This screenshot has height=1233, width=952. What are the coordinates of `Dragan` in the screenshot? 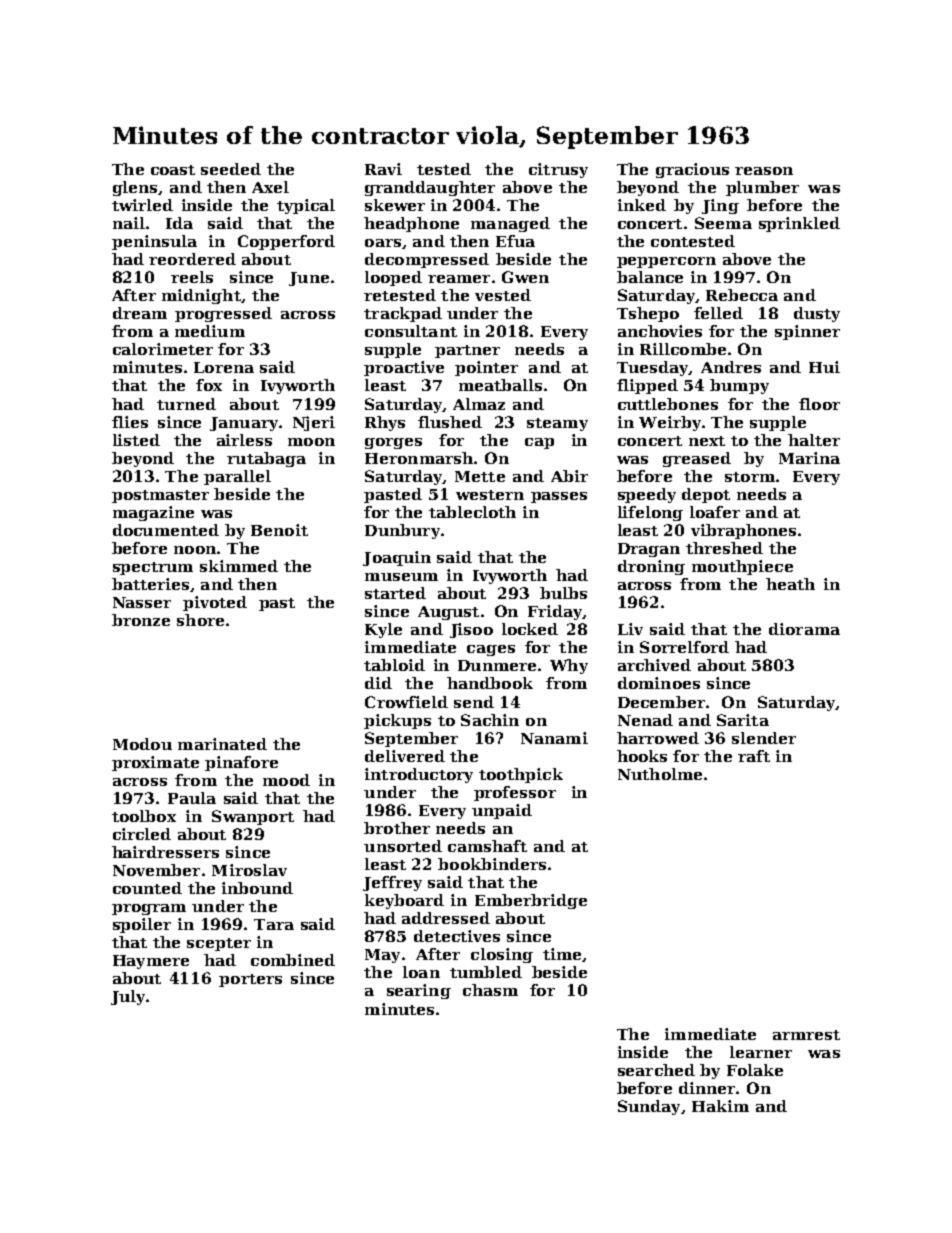 It's located at (649, 550).
